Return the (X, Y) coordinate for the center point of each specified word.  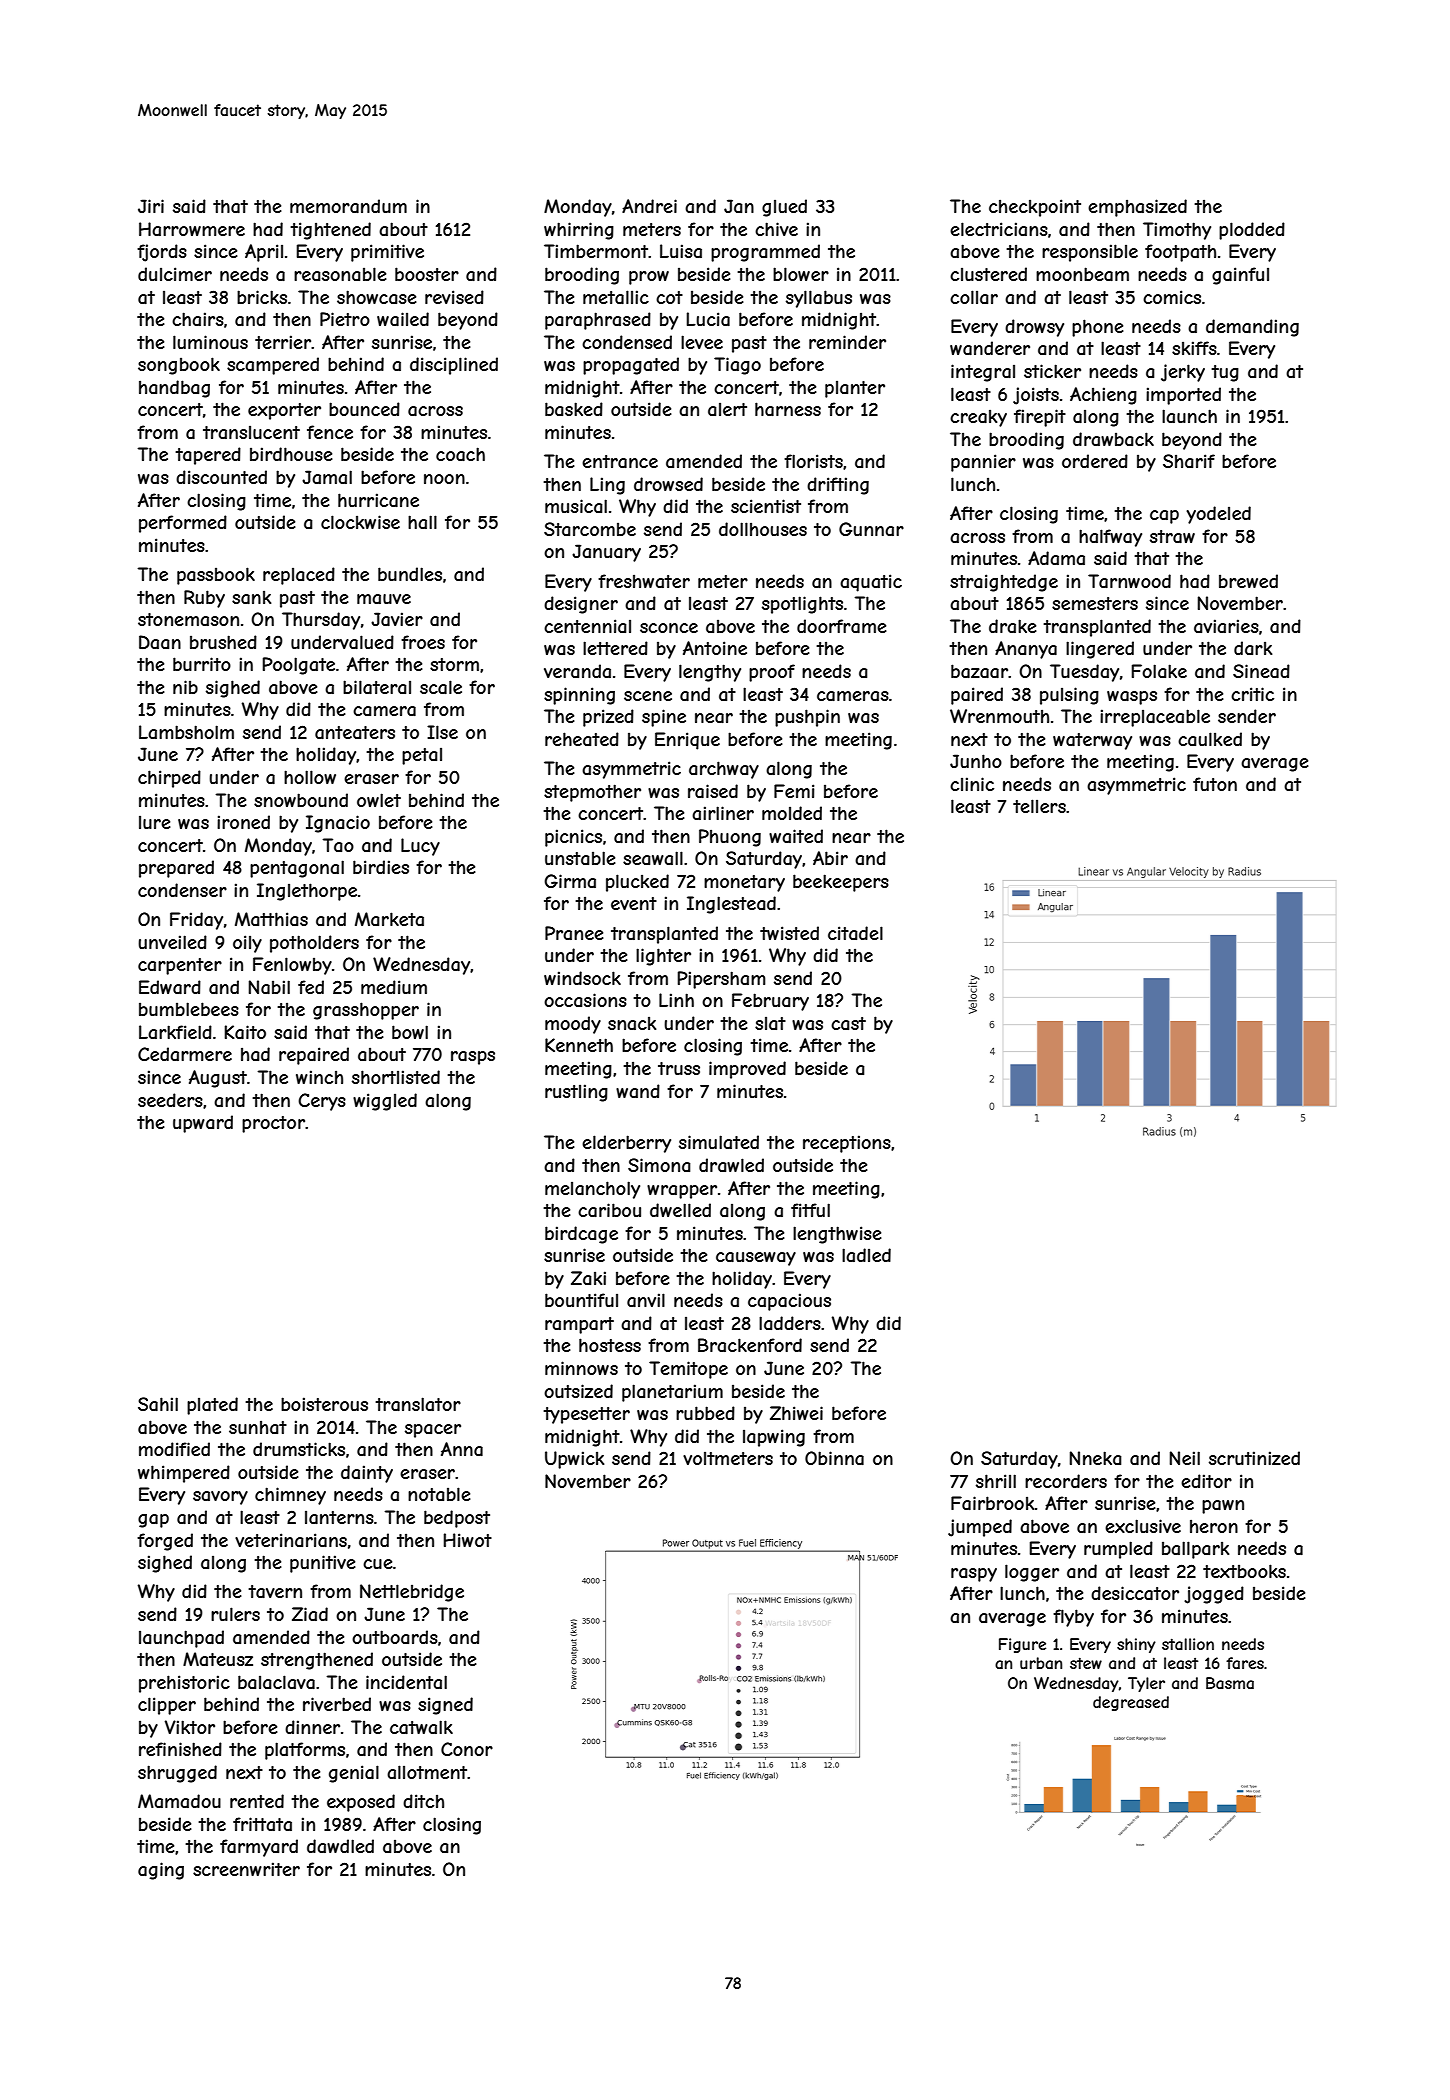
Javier (397, 619)
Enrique (687, 741)
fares (1245, 1663)
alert (727, 409)
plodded (1252, 231)
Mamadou (179, 1801)
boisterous (324, 1404)
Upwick (574, 1460)
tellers (1039, 806)
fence (330, 432)
